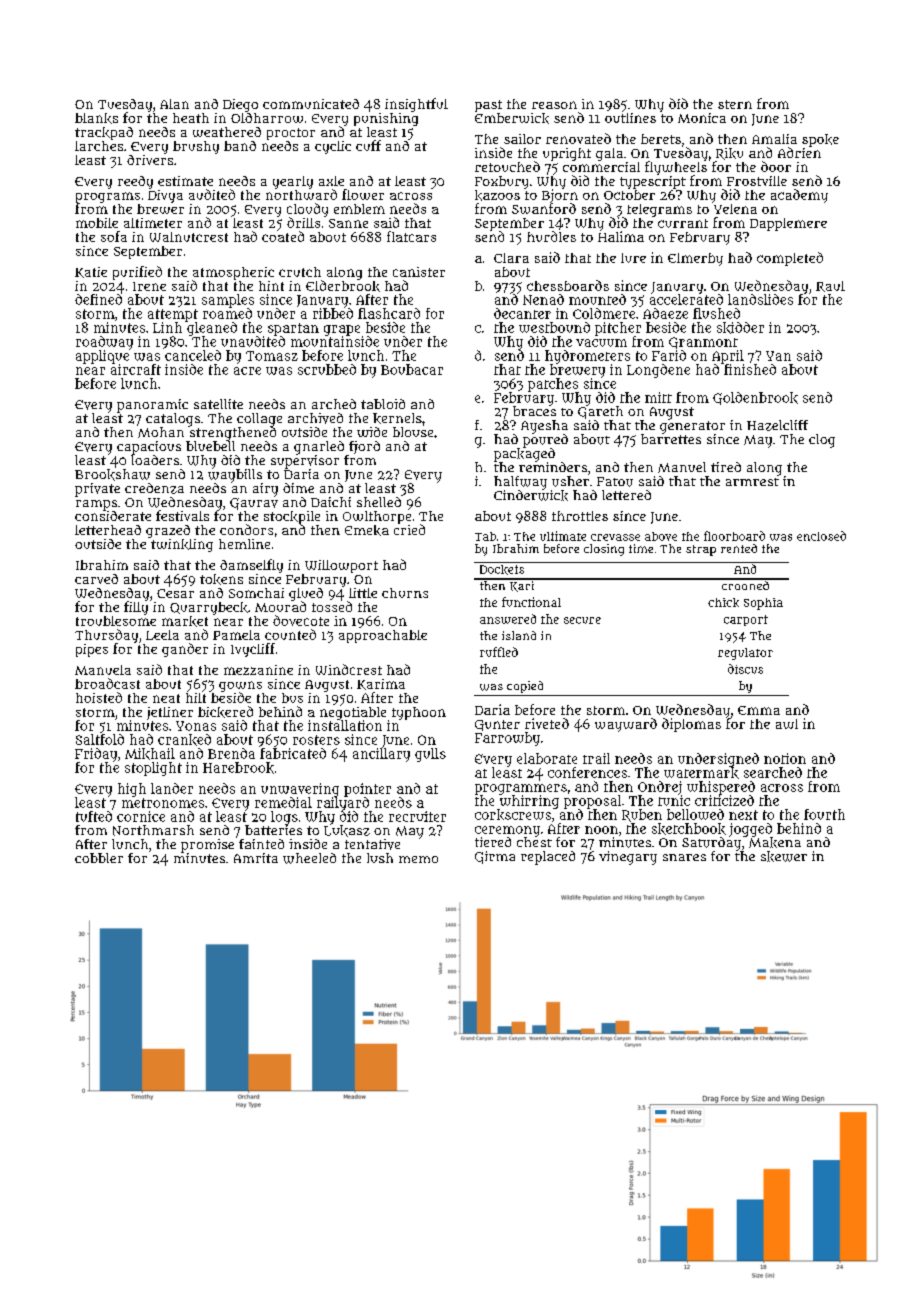 The height and width of the document is (1308, 924). Describe the element at coordinates (508, 619) in the document. I see `answered` at that location.
